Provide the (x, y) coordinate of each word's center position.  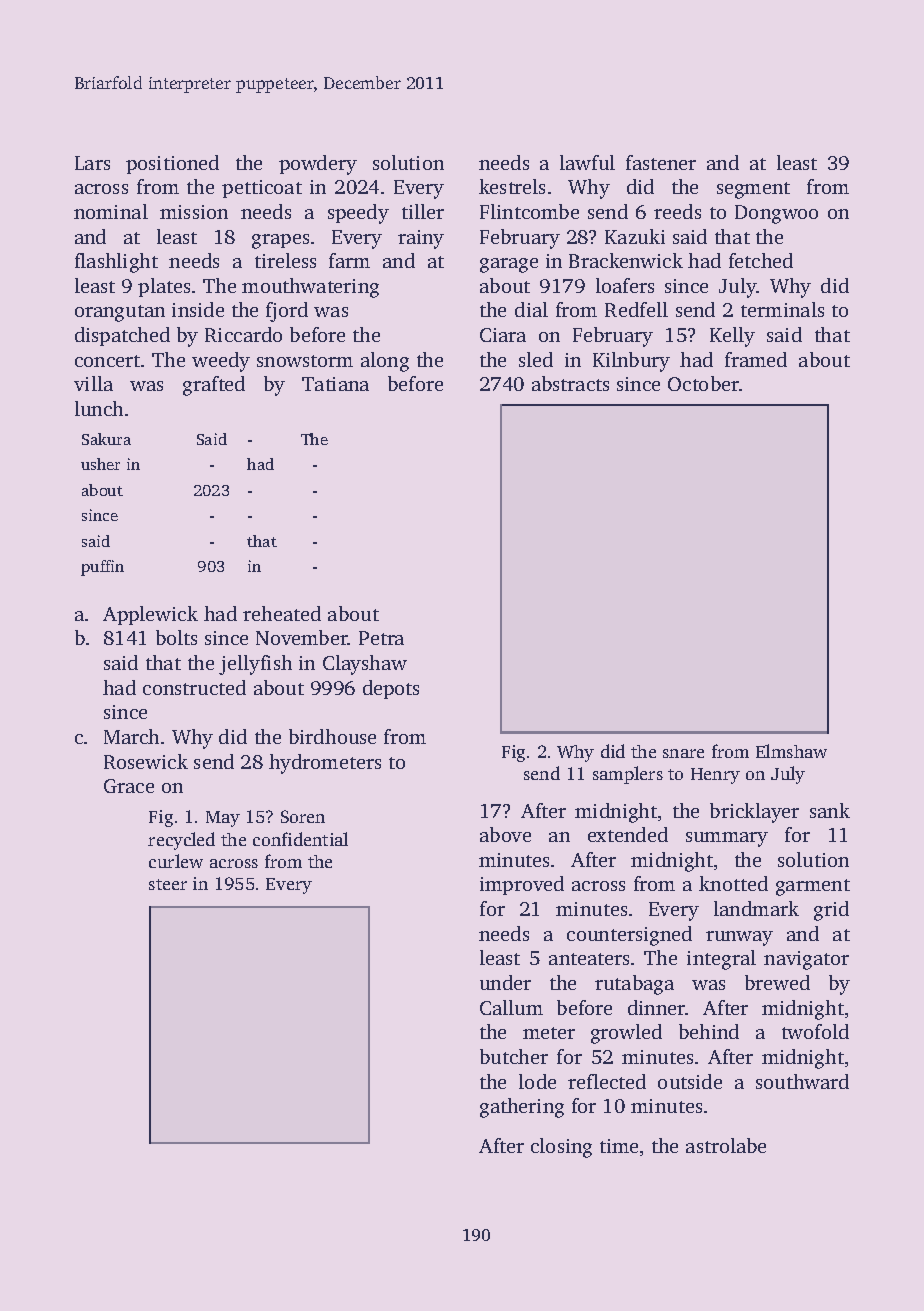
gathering (522, 1108)
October (703, 383)
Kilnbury (631, 362)
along (385, 362)
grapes (280, 241)
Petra (381, 638)
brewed (777, 982)
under (505, 982)
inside (198, 309)
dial (531, 309)
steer (168, 884)
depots (391, 689)
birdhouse (332, 736)
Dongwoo (776, 214)
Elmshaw (791, 751)
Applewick (150, 615)
